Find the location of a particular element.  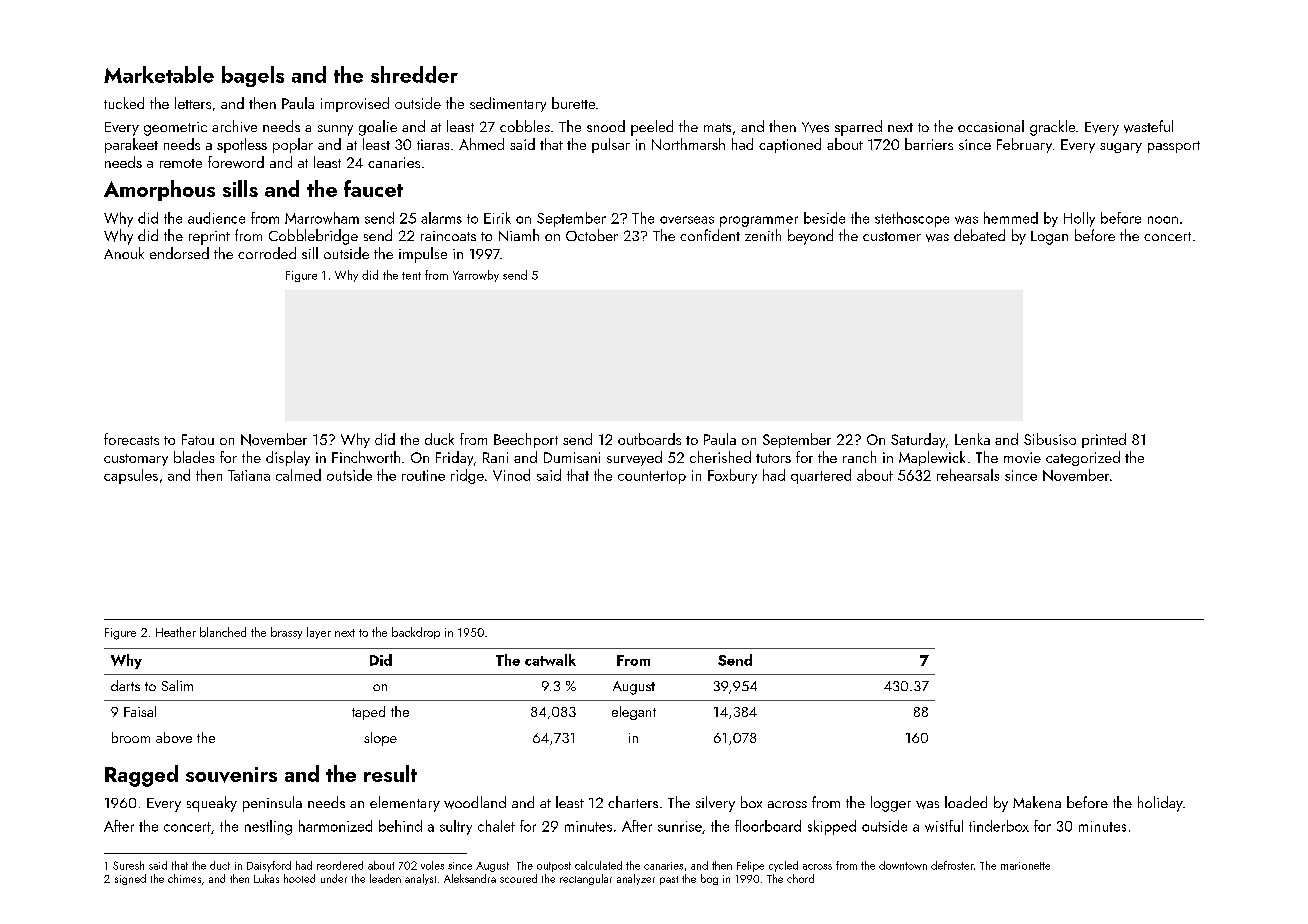

letters is located at coordinates (193, 103).
